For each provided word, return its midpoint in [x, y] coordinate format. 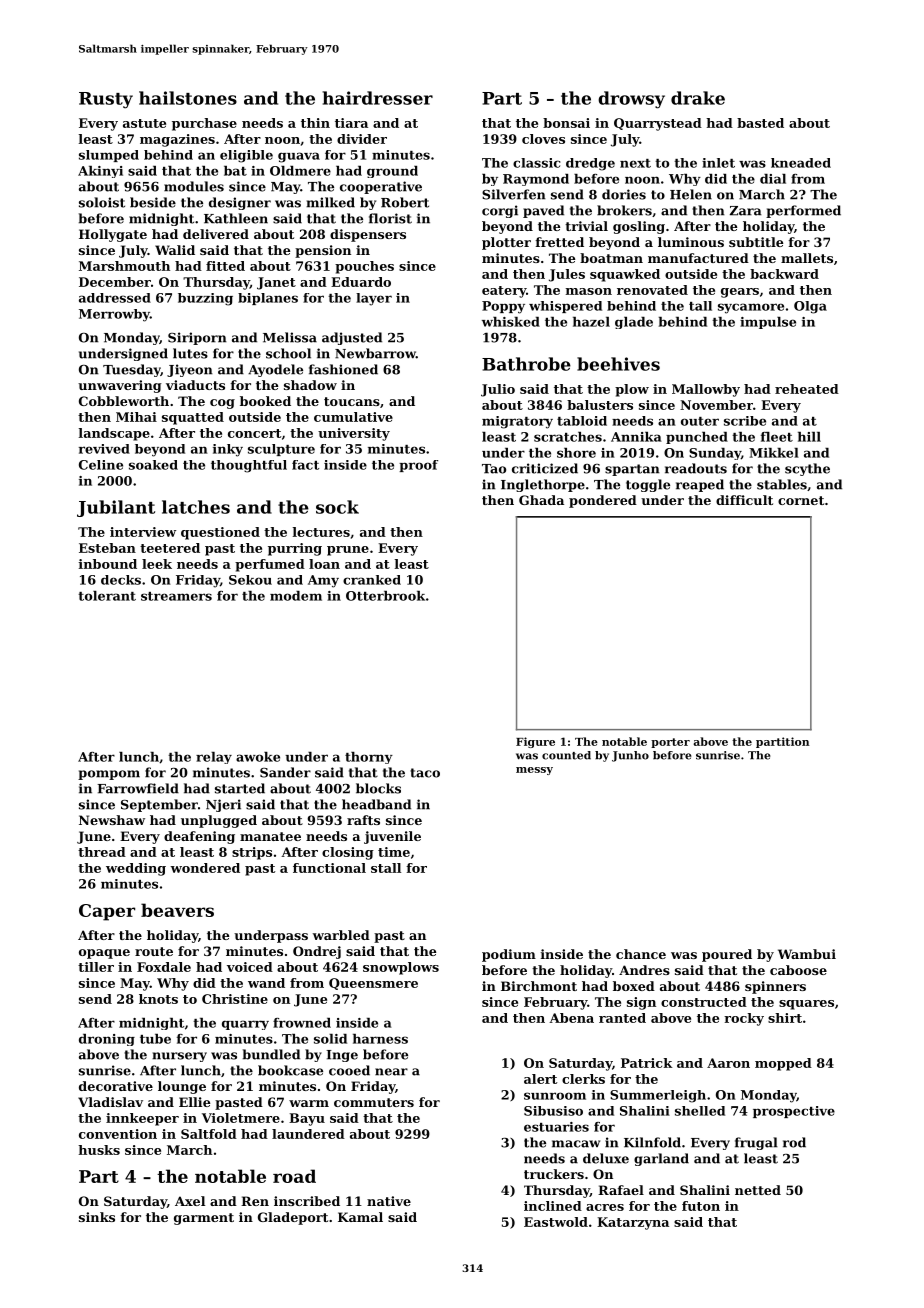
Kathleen [236, 218]
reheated [807, 389]
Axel [190, 1201]
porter [670, 743]
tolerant [107, 596]
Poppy [503, 307]
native [389, 1201]
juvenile [392, 837]
